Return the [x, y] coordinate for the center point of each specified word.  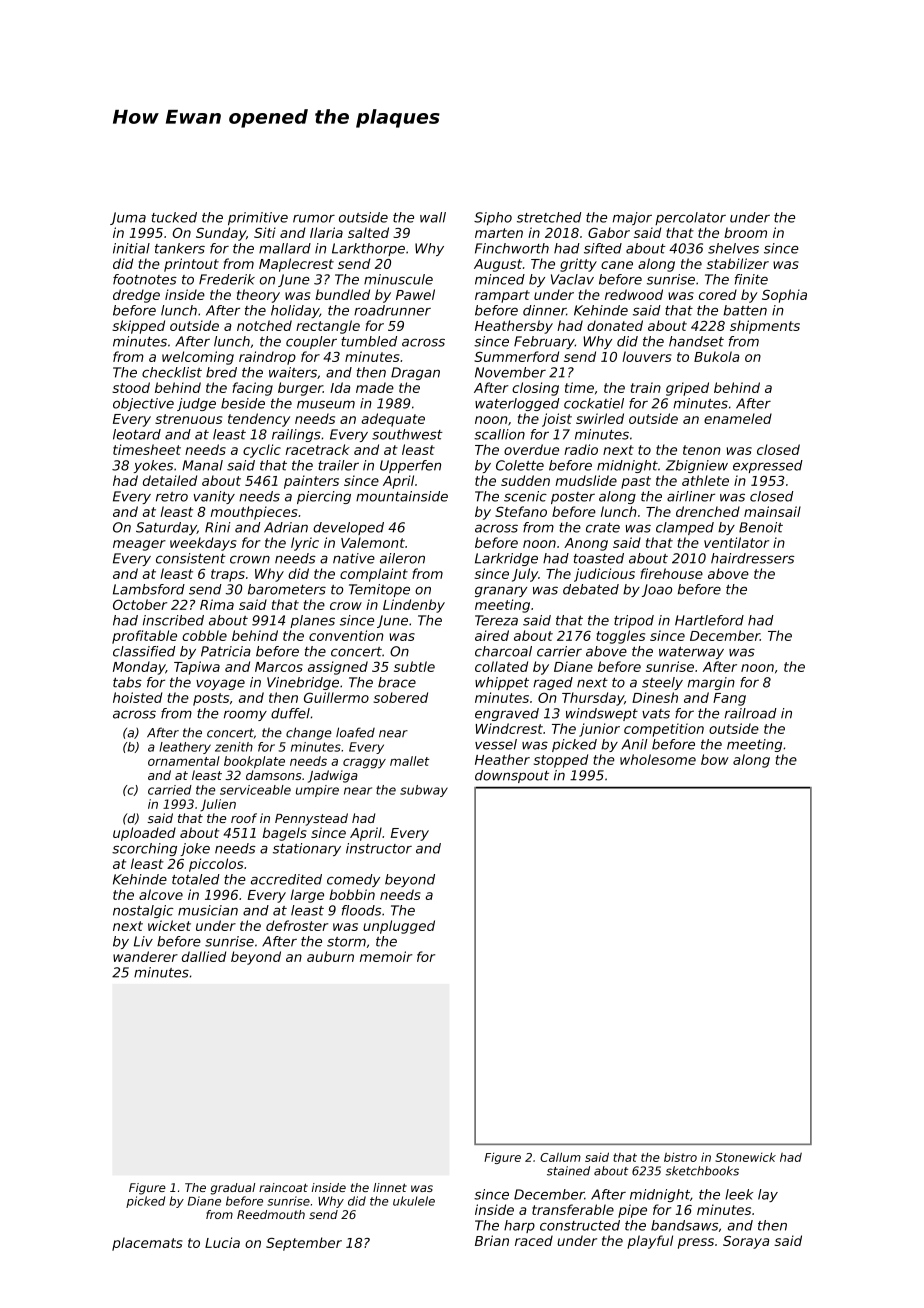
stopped [561, 761]
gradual [233, 1189]
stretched [549, 217]
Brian [492, 1240]
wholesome [658, 759]
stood [131, 387]
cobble [204, 635]
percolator [690, 218]
